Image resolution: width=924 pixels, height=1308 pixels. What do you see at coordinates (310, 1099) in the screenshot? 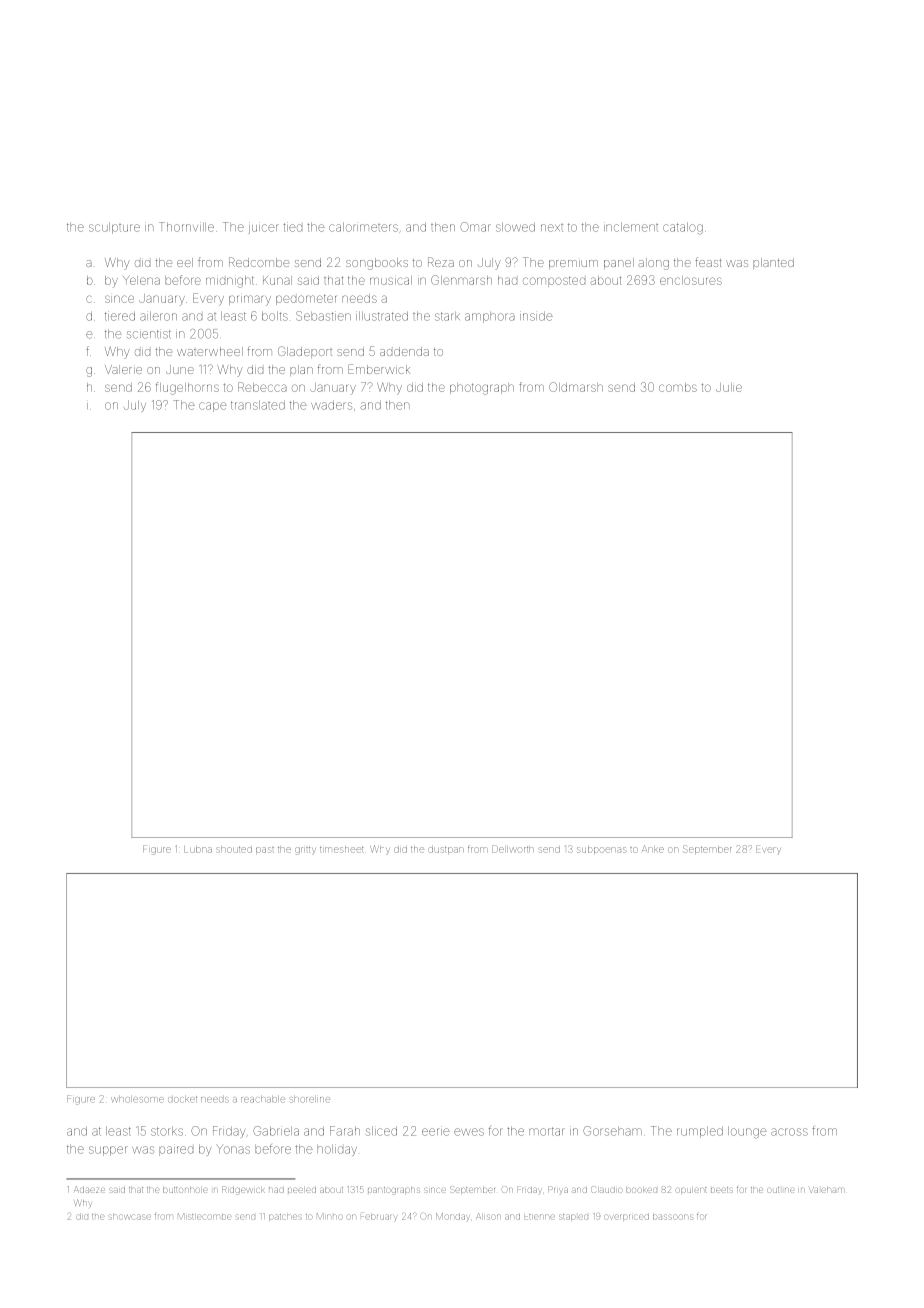
I see `shoreline` at bounding box center [310, 1099].
